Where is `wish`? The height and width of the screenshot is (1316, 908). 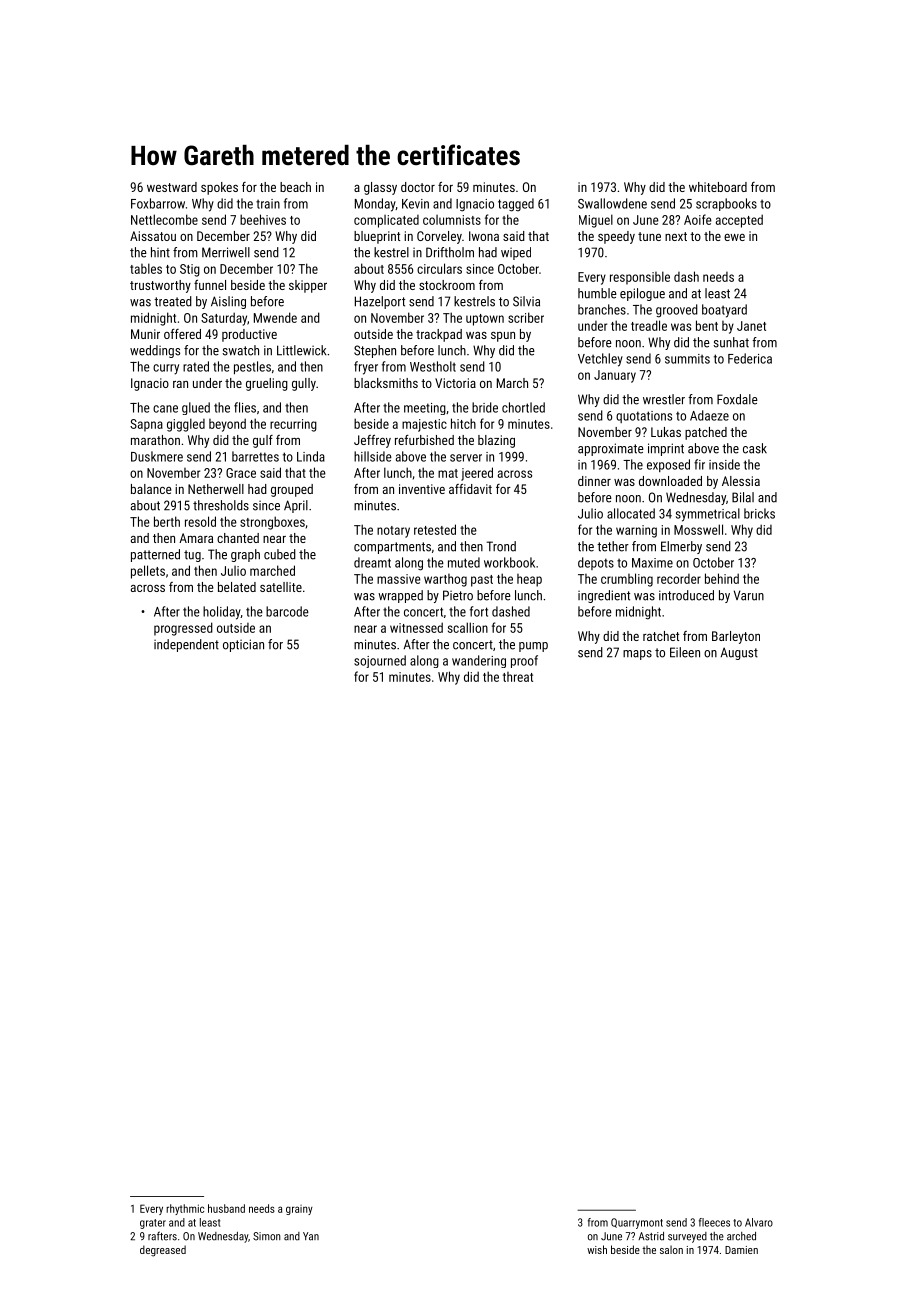
wish is located at coordinates (597, 1249).
